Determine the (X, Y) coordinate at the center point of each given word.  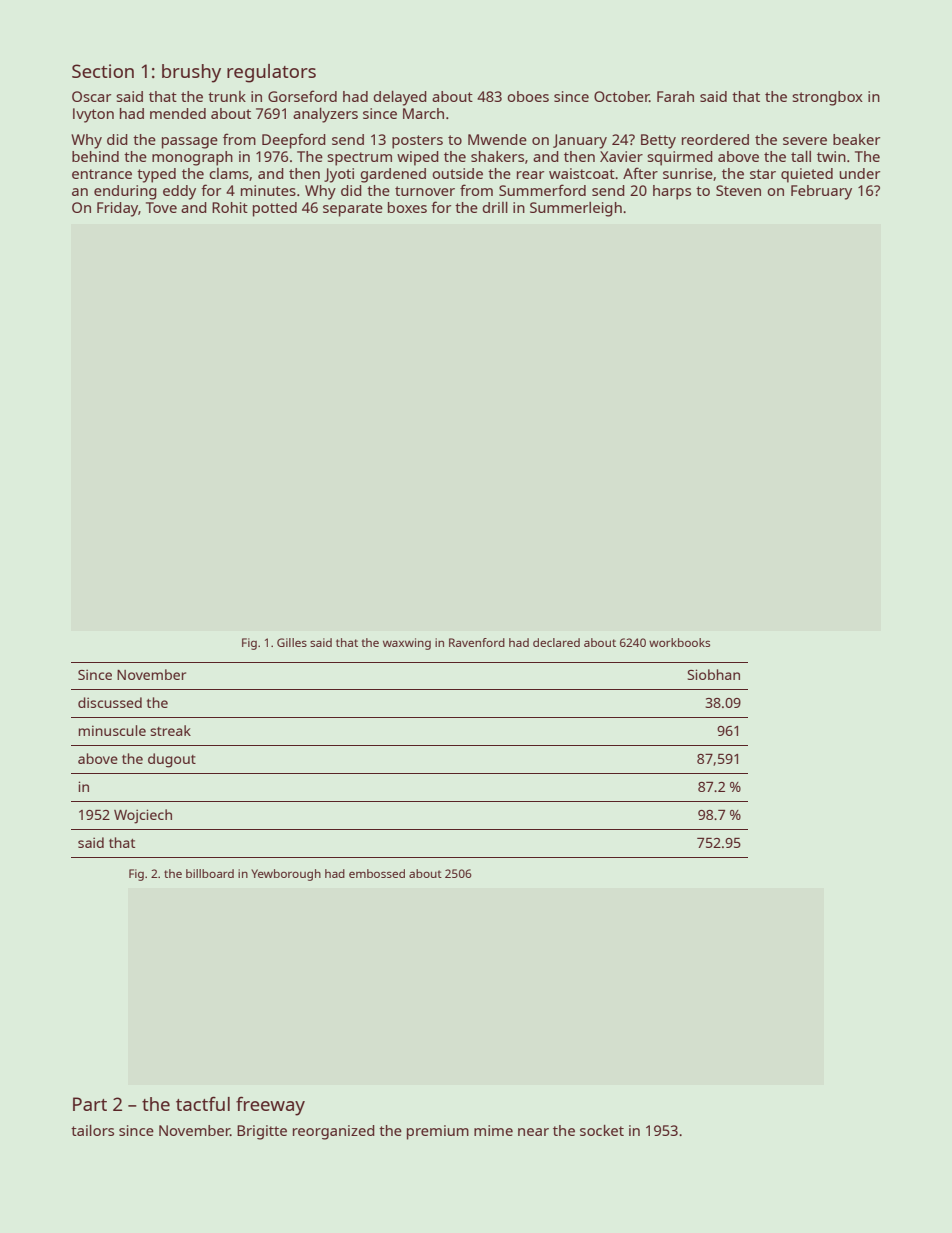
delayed (400, 98)
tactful (203, 1103)
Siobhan (714, 674)
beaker (856, 139)
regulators (271, 73)
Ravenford (477, 642)
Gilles (292, 642)
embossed (377, 873)
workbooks (679, 642)
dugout (172, 760)
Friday (118, 209)
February (821, 192)
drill (495, 207)
